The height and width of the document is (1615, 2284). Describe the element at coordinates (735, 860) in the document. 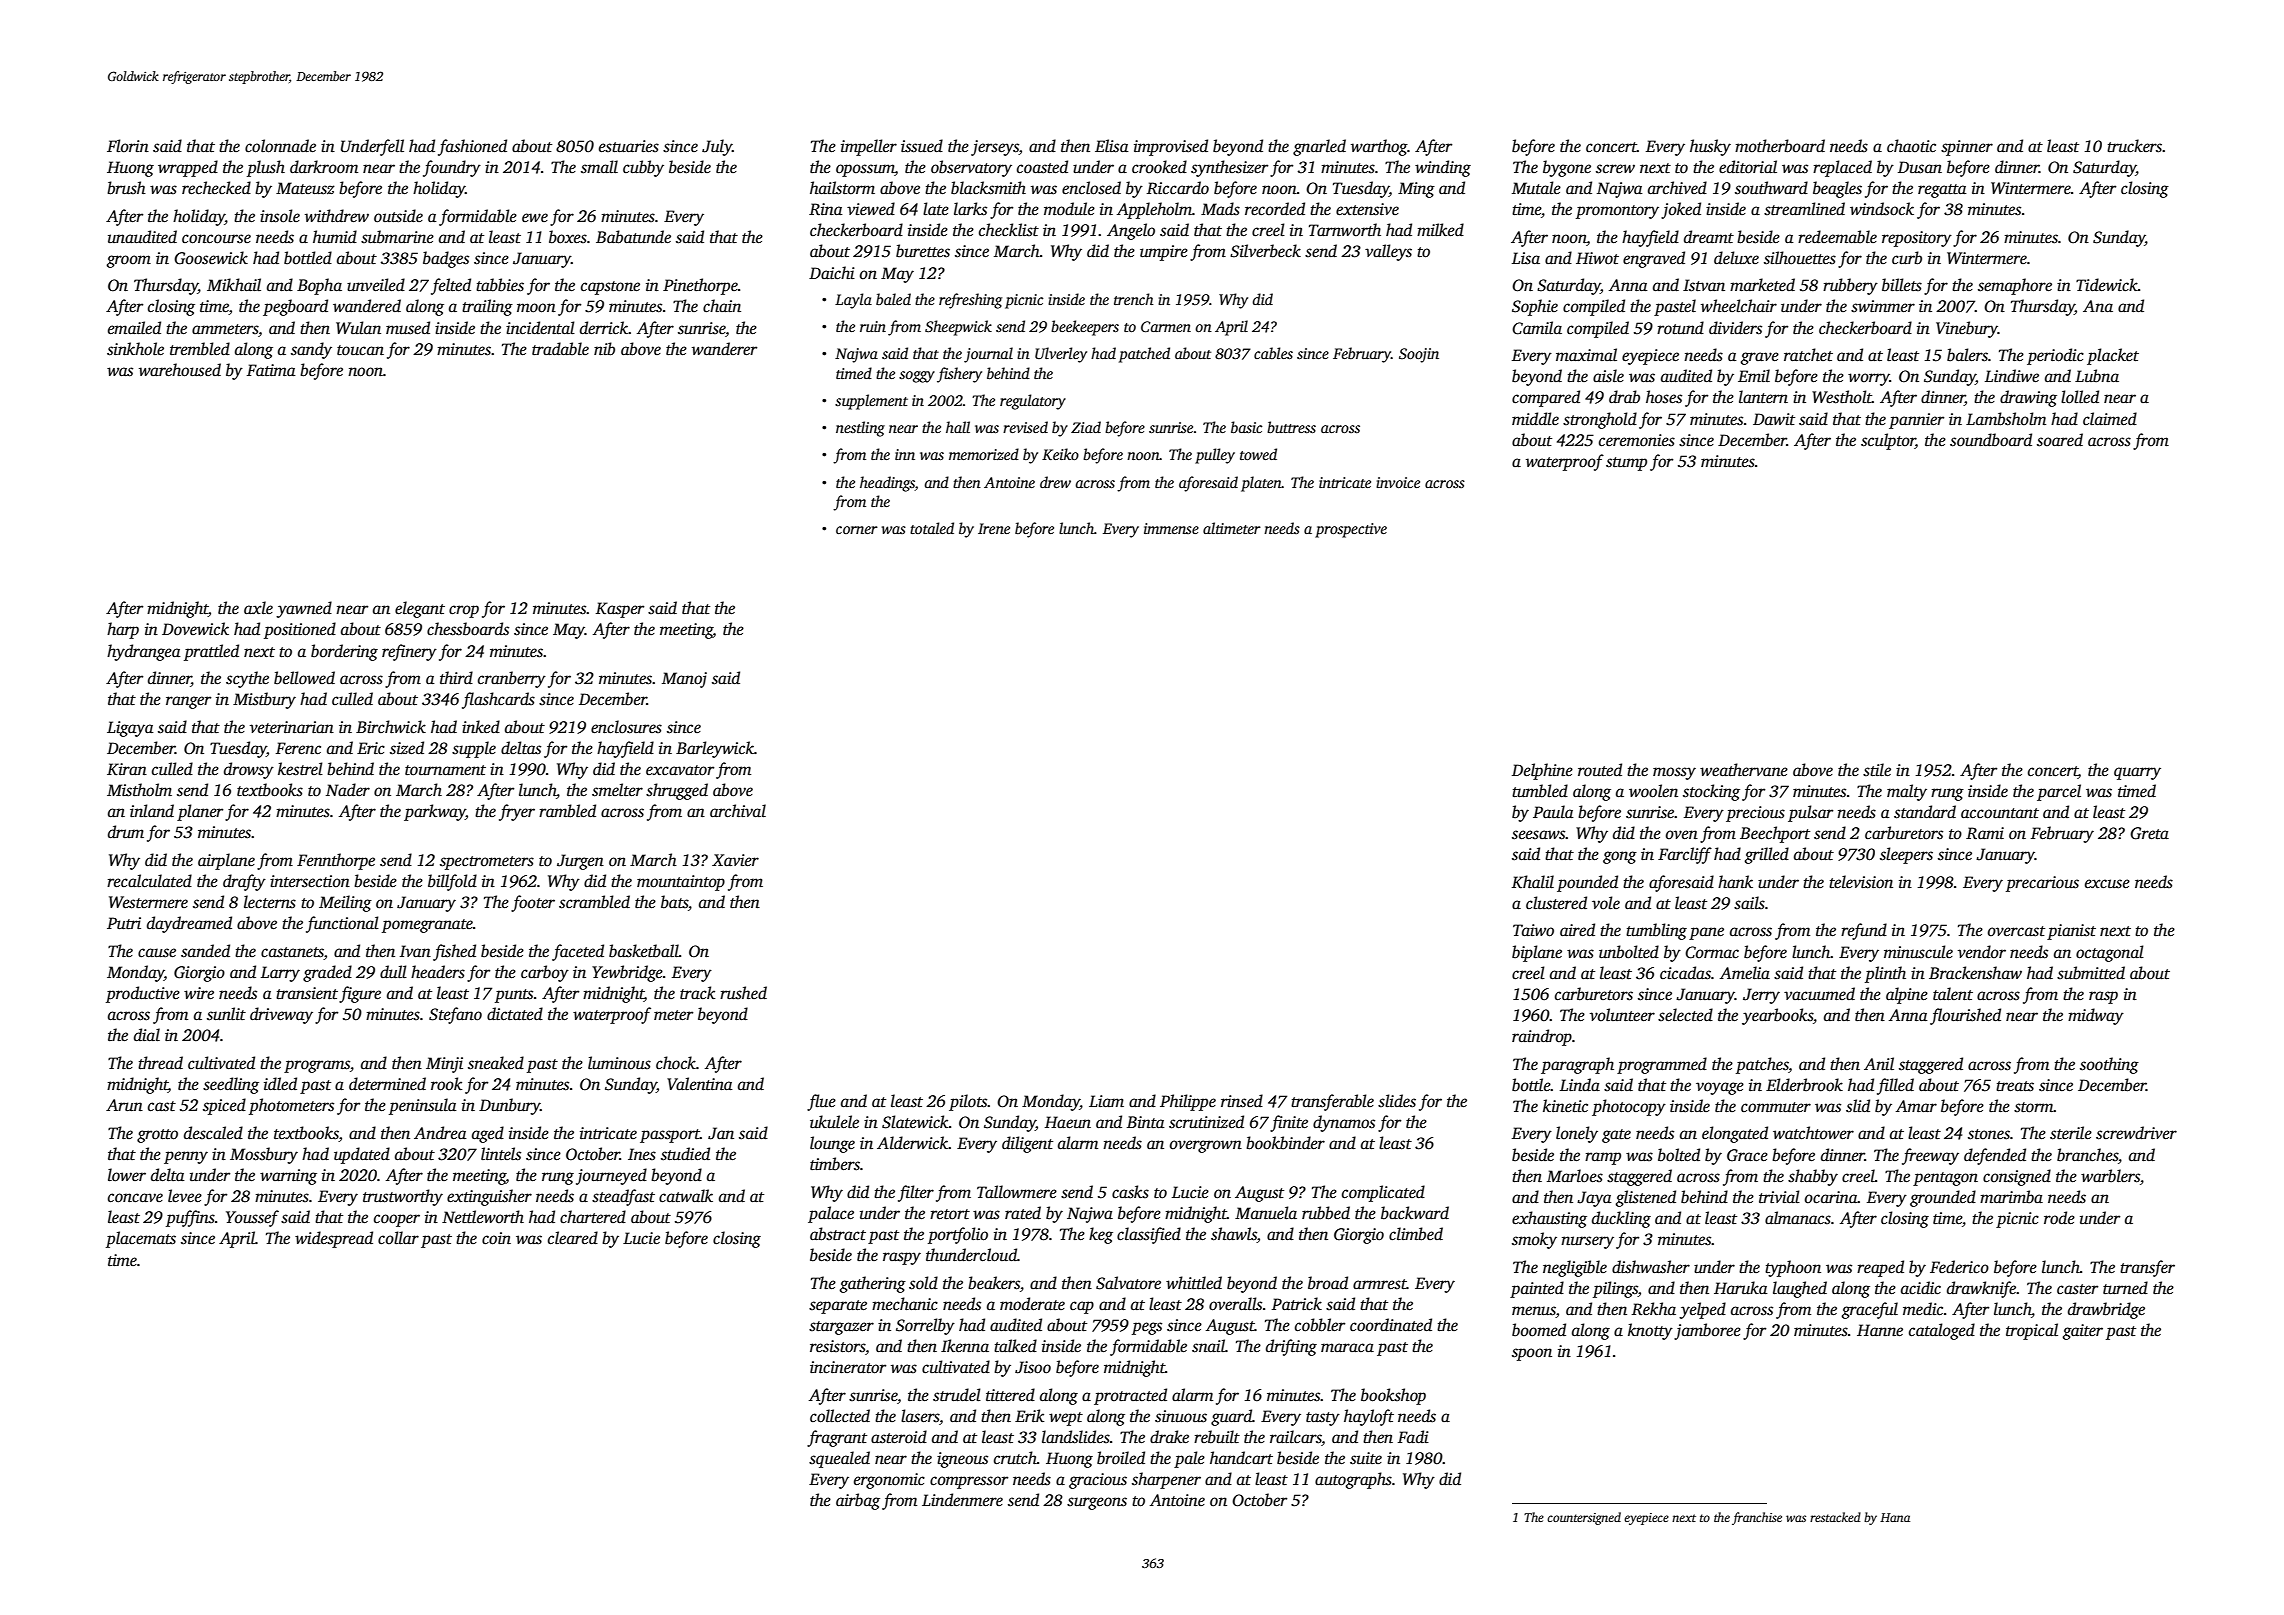

I see `Xavier` at that location.
